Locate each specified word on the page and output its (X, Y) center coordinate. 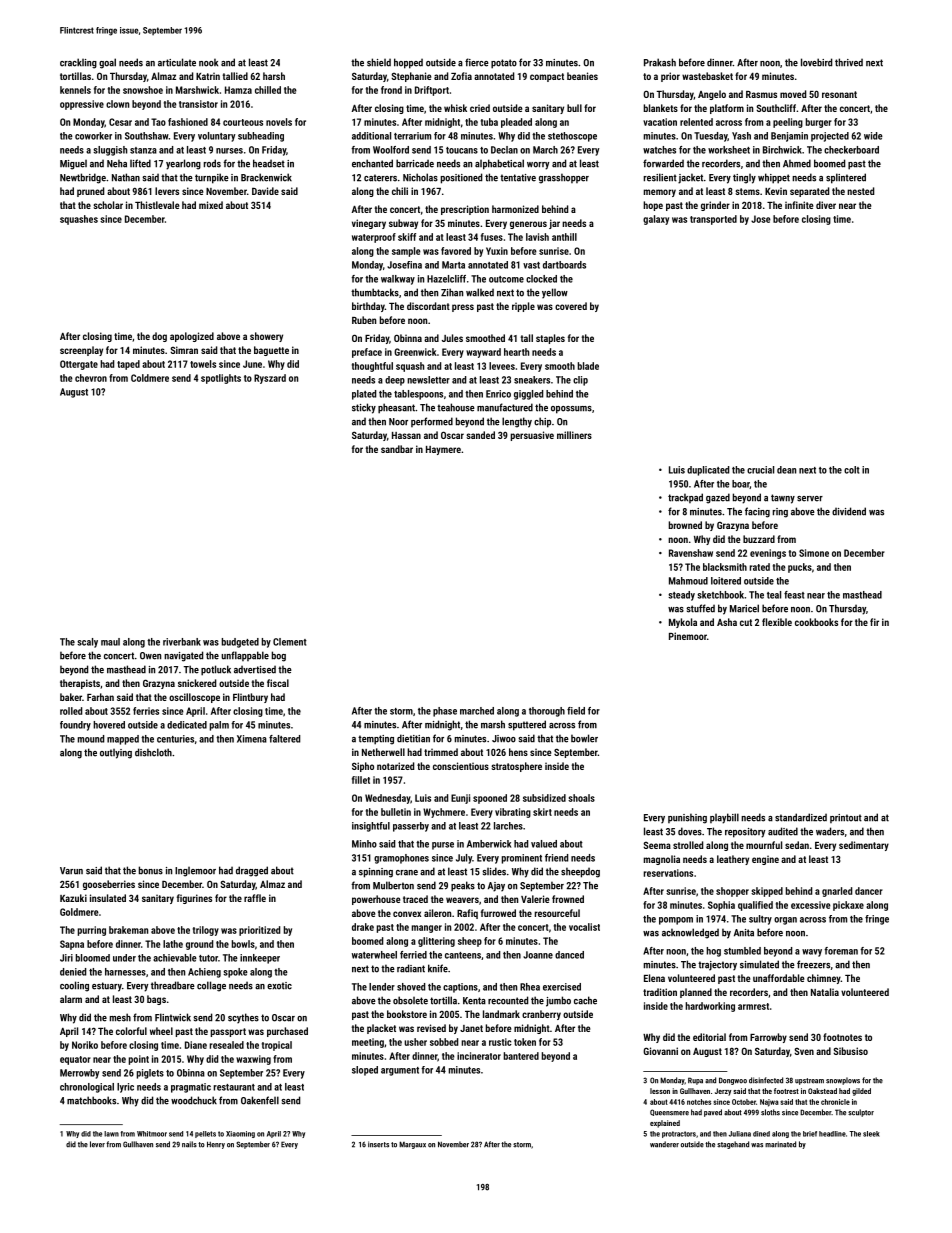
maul (110, 642)
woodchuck (194, 1100)
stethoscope (572, 137)
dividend (849, 511)
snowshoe (143, 90)
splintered (846, 178)
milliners (574, 435)
